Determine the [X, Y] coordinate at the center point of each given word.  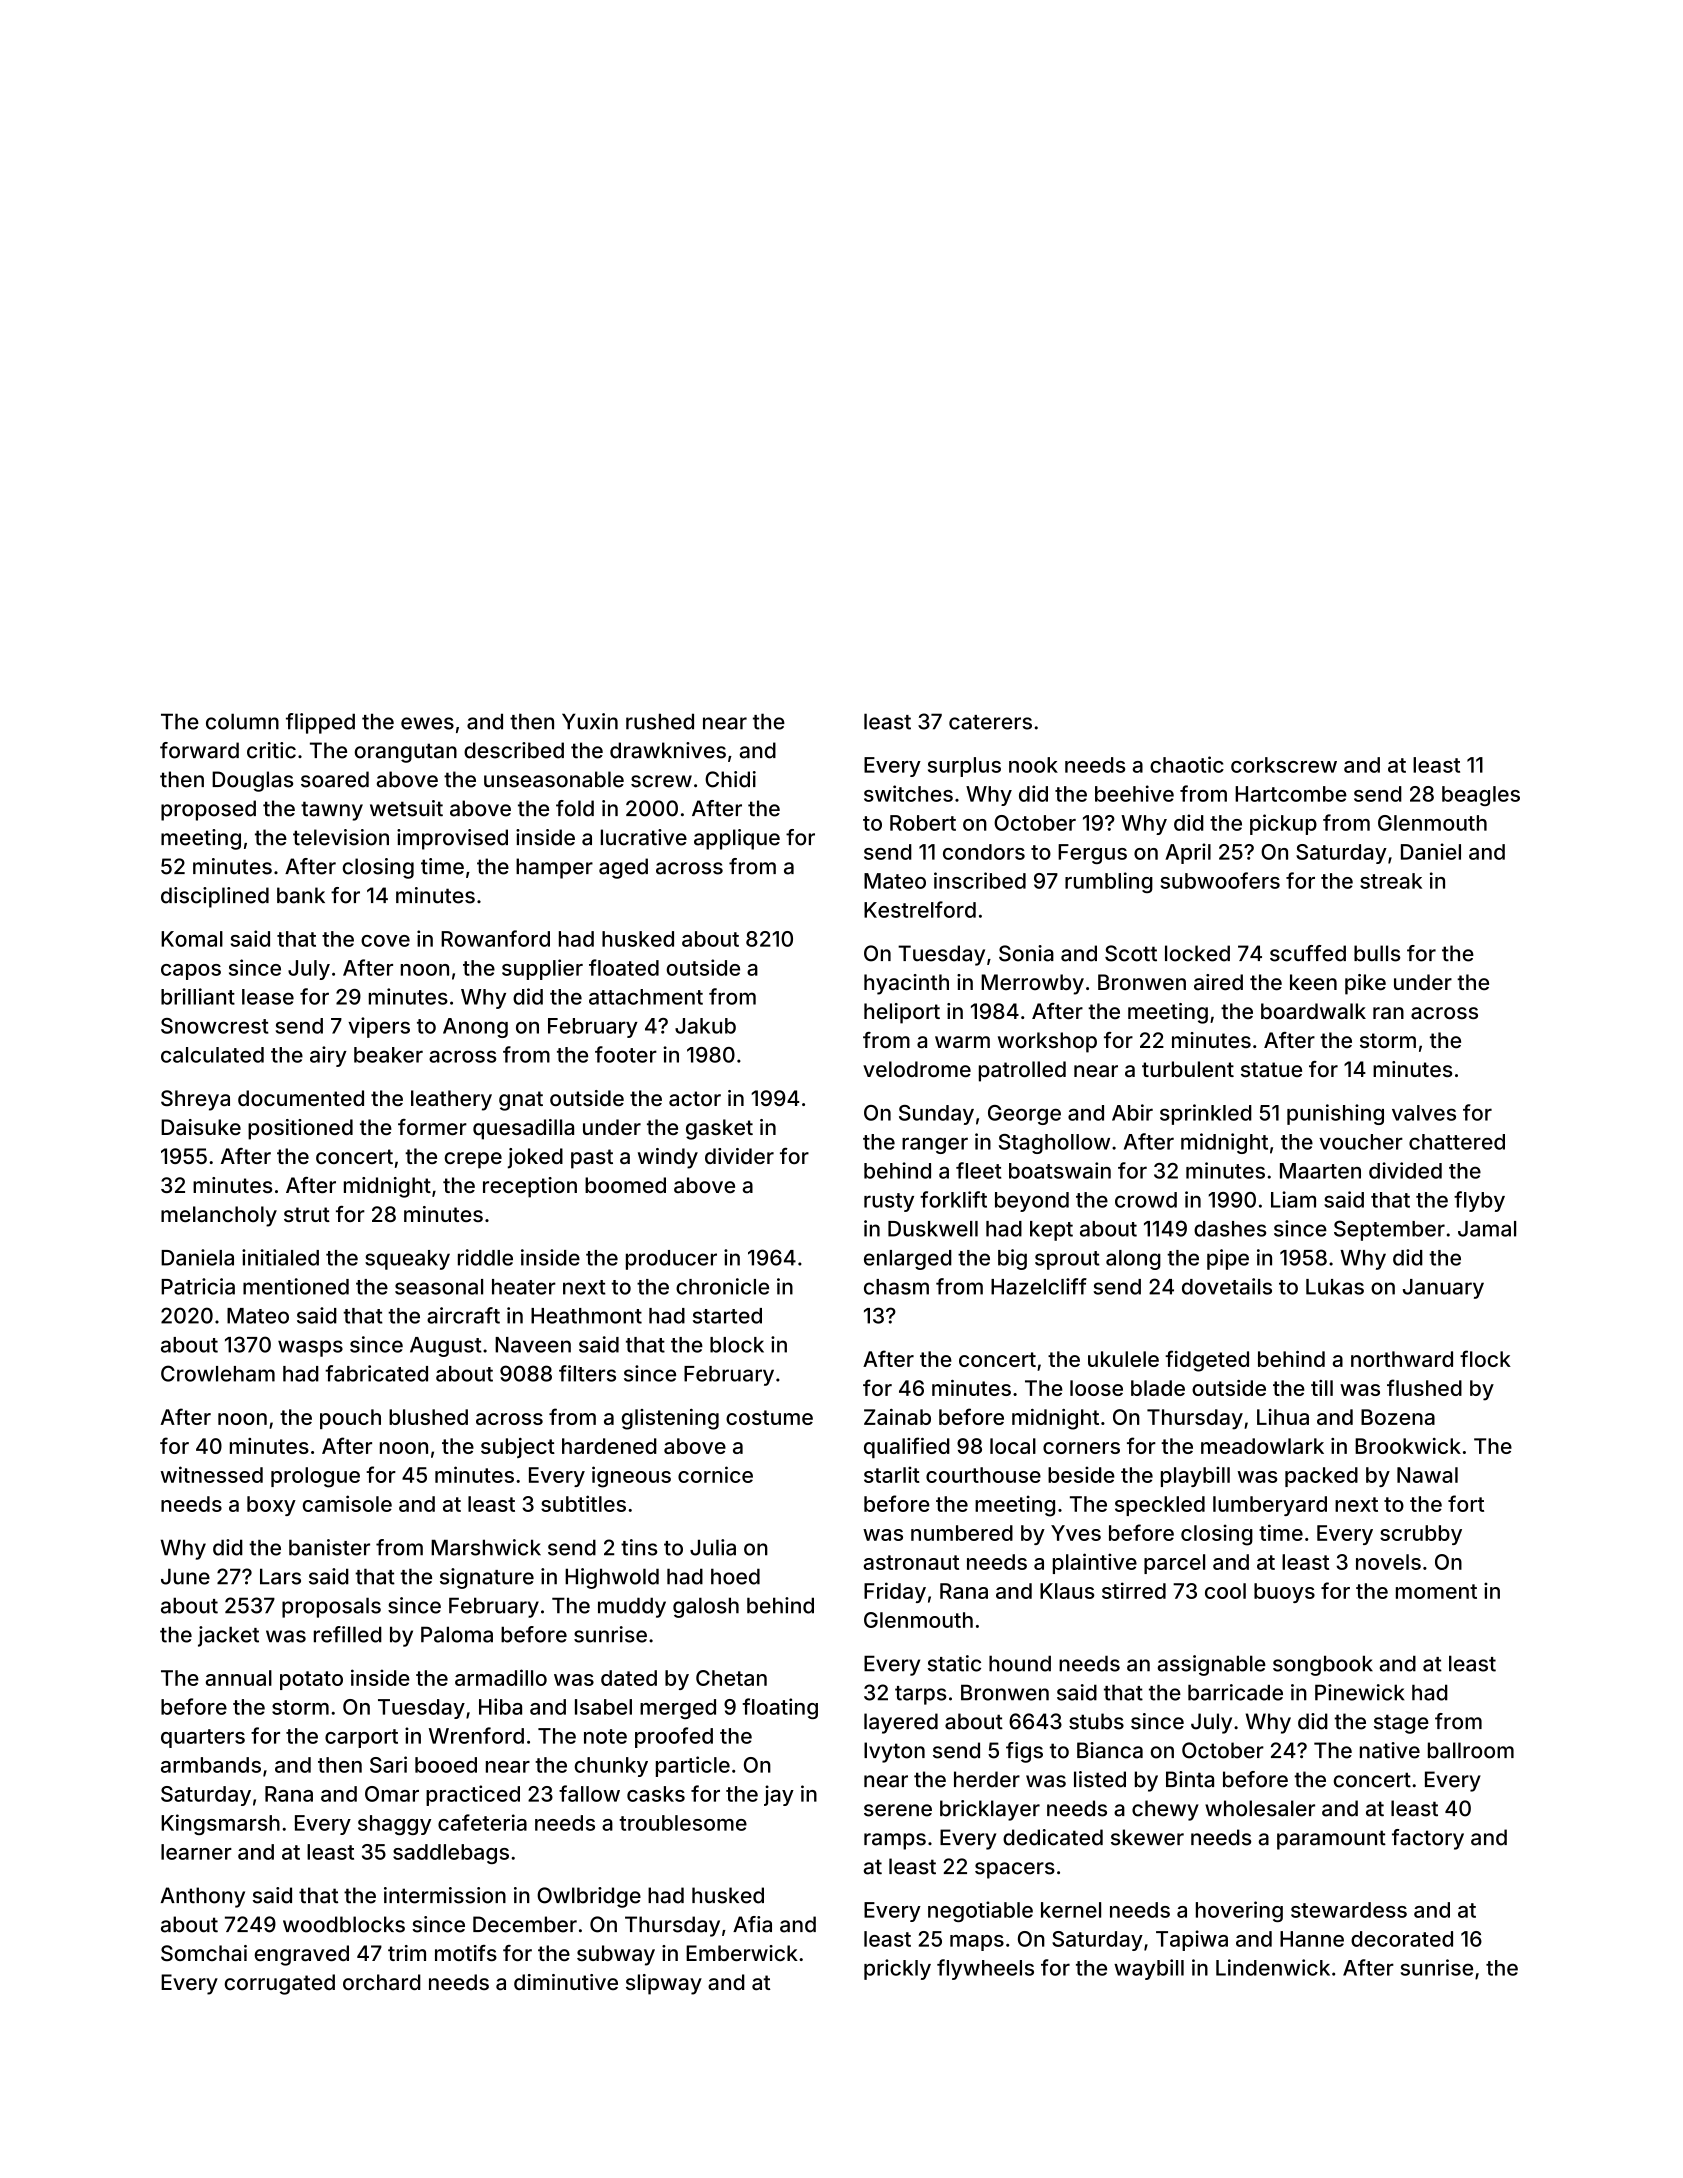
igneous [631, 1477]
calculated [212, 1055]
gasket [719, 1129]
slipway [664, 1984]
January [1443, 1289]
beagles [1481, 796]
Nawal [1427, 1475]
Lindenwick [1273, 1967]
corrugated [280, 1984]
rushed [660, 721]
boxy [271, 1506]
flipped [320, 723]
